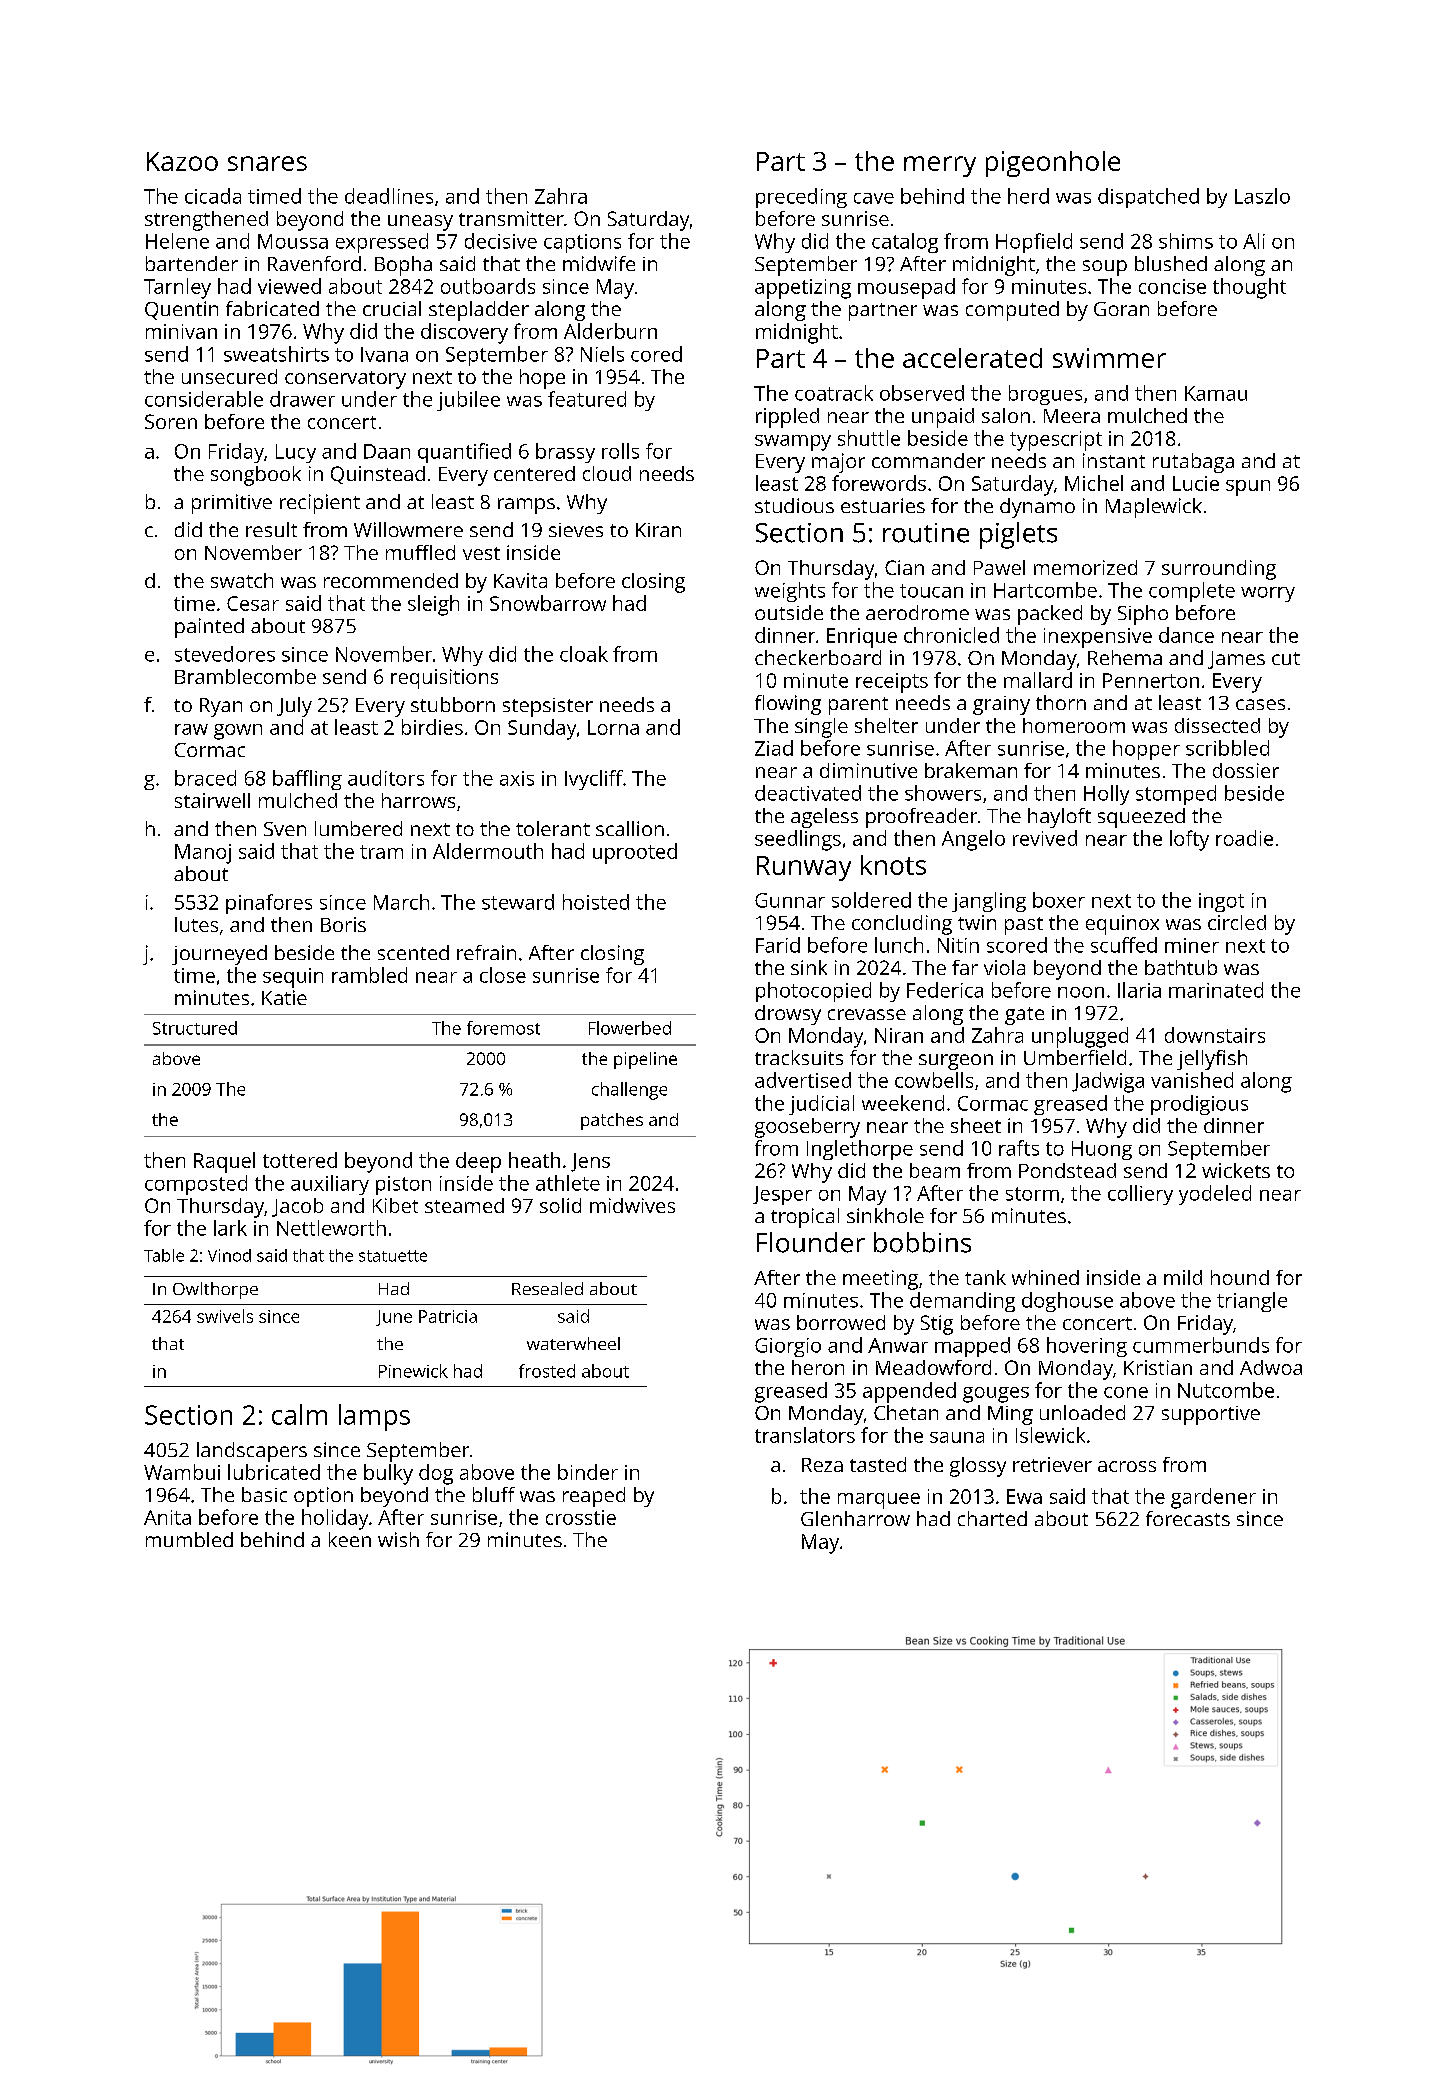  What do you see at coordinates (1037, 508) in the document?
I see `dynamo` at bounding box center [1037, 508].
